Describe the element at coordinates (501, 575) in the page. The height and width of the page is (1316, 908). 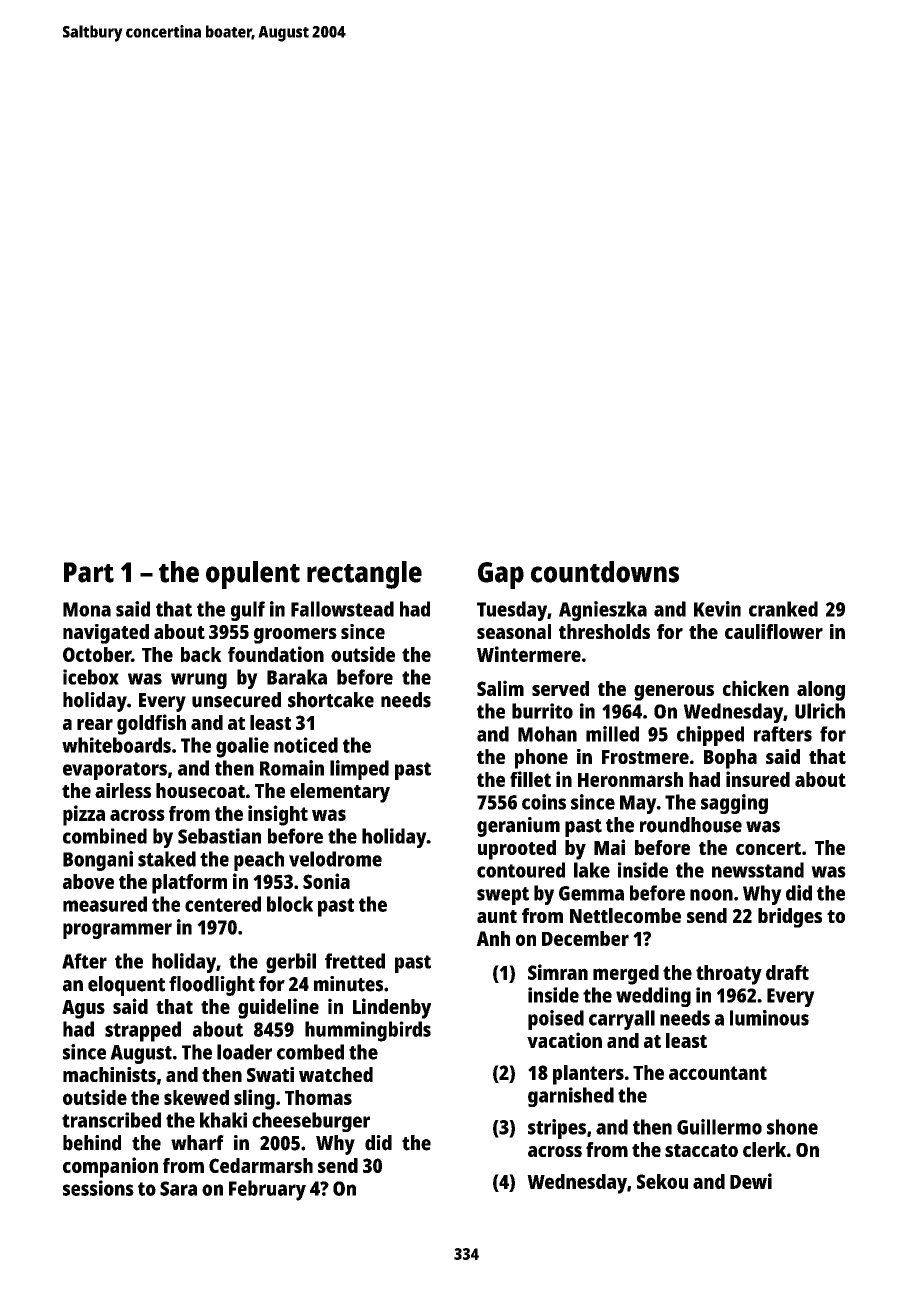
I see `Gap` at that location.
